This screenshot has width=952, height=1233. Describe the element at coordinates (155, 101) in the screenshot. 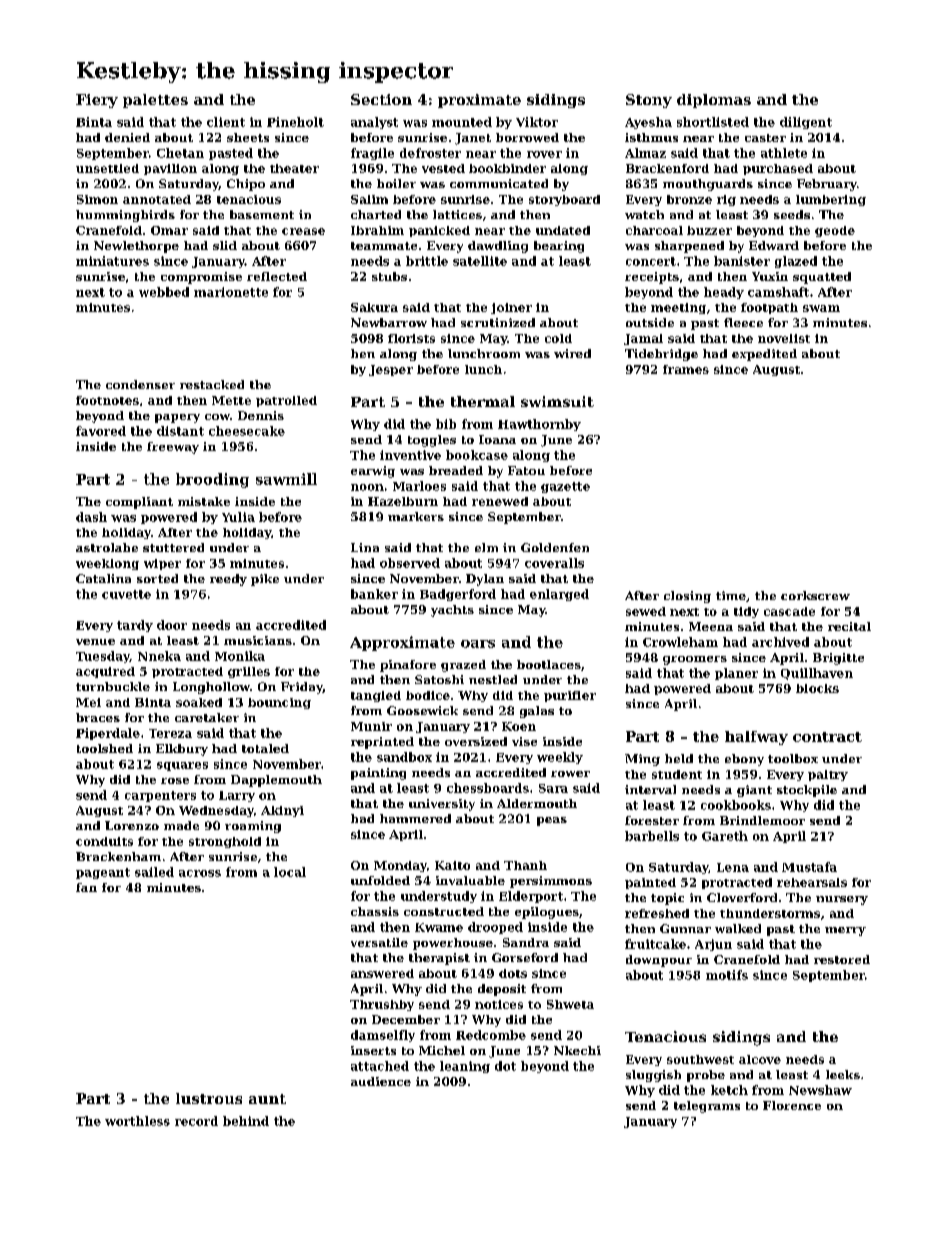

I see `palettes` at that location.
